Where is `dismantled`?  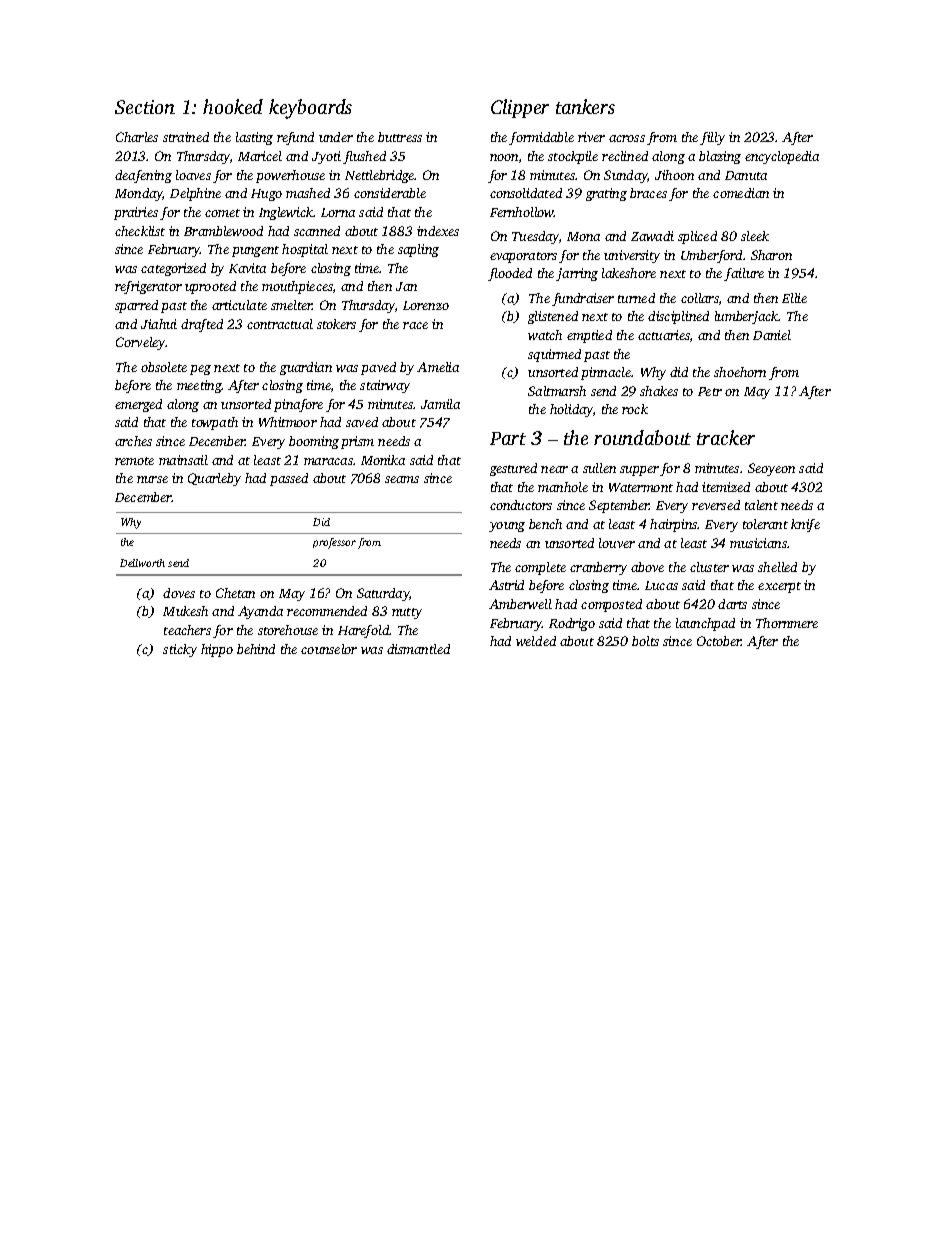
dismantled is located at coordinates (418, 649).
